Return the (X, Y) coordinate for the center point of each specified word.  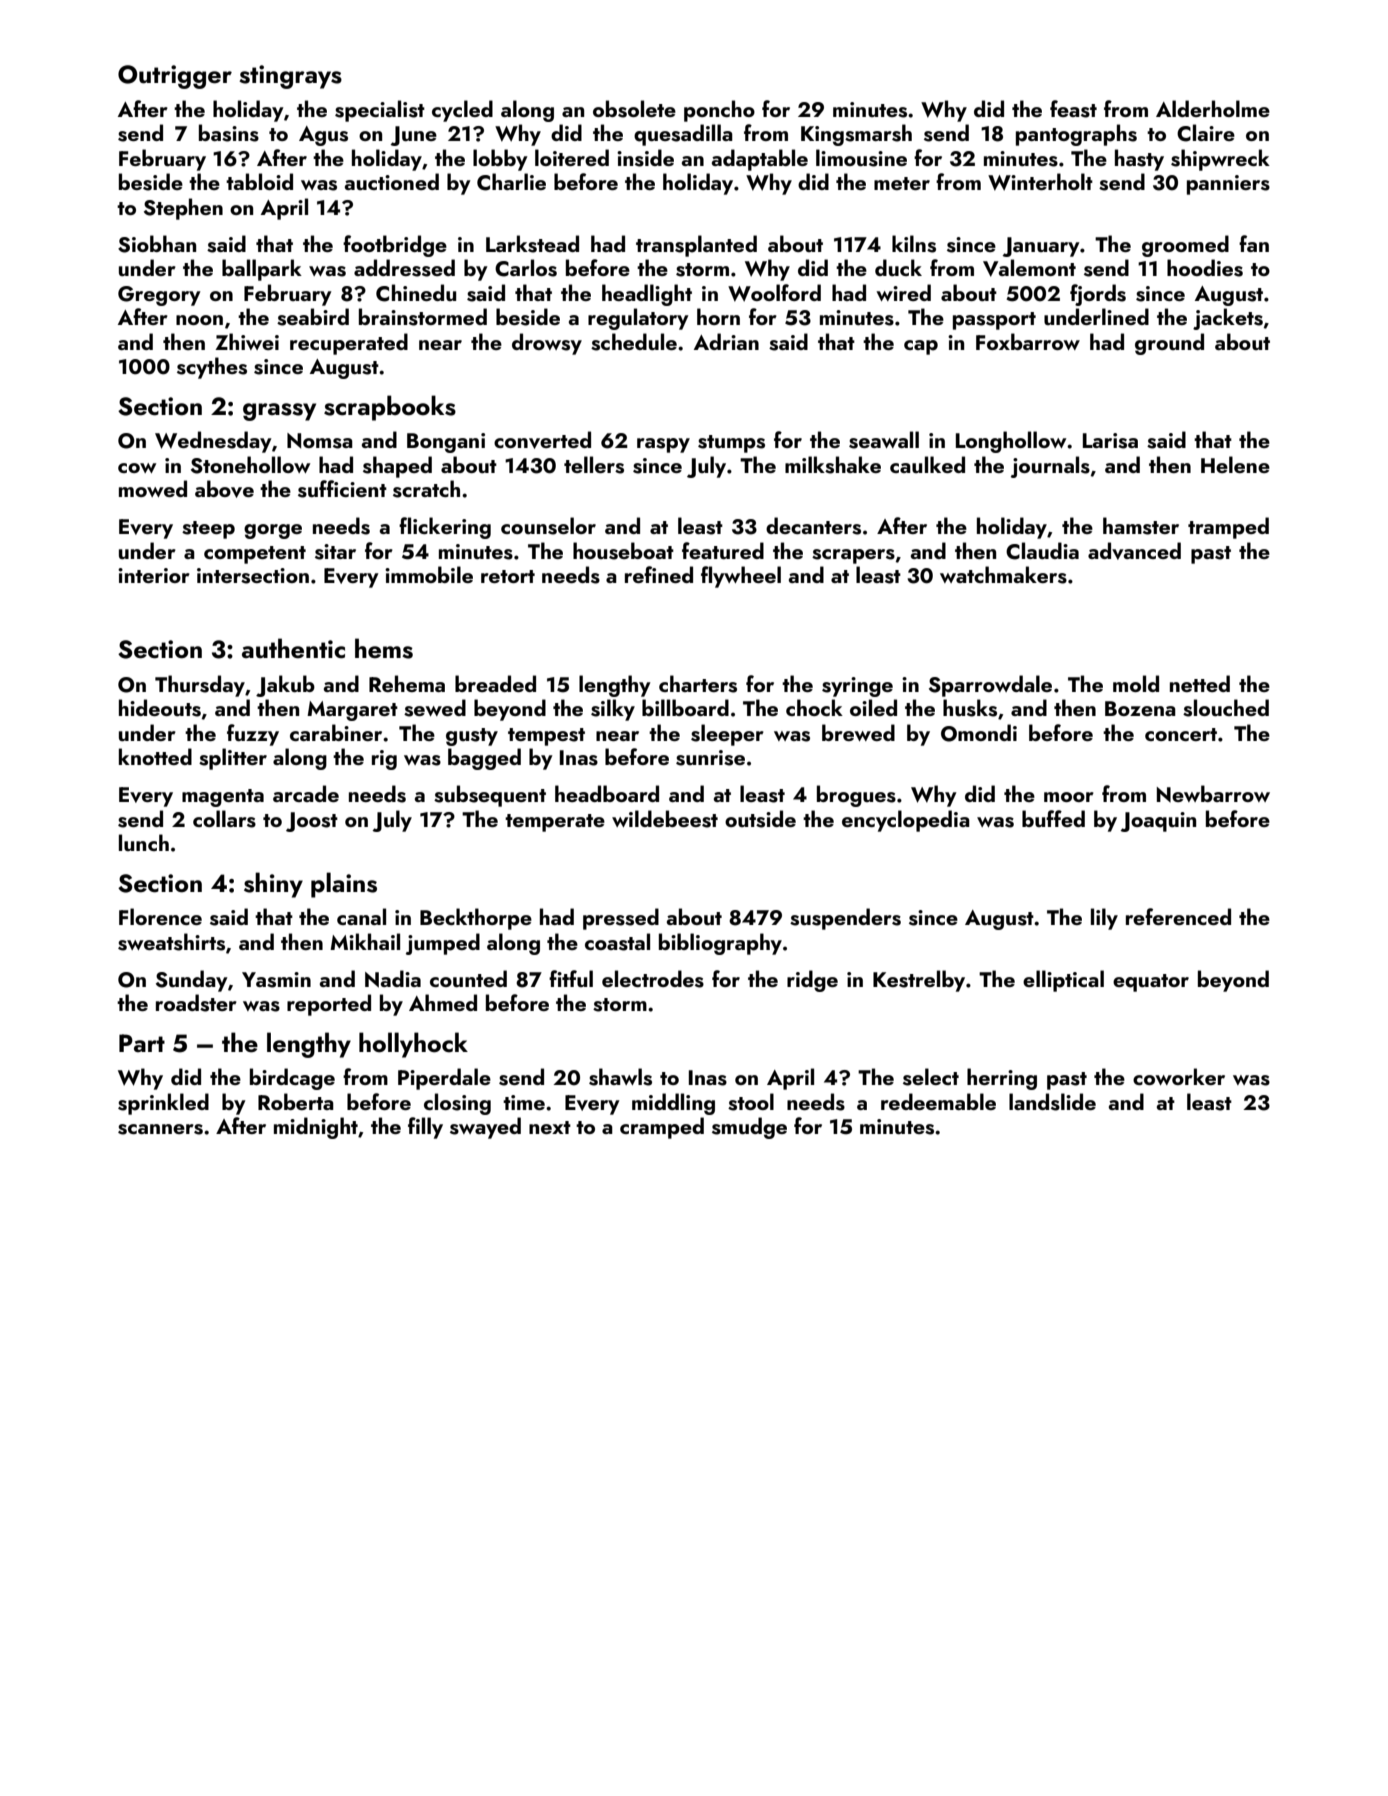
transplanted (696, 246)
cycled (462, 111)
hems (384, 648)
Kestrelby (919, 981)
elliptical (1063, 981)
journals (1050, 467)
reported (329, 1005)
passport (994, 321)
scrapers (853, 556)
